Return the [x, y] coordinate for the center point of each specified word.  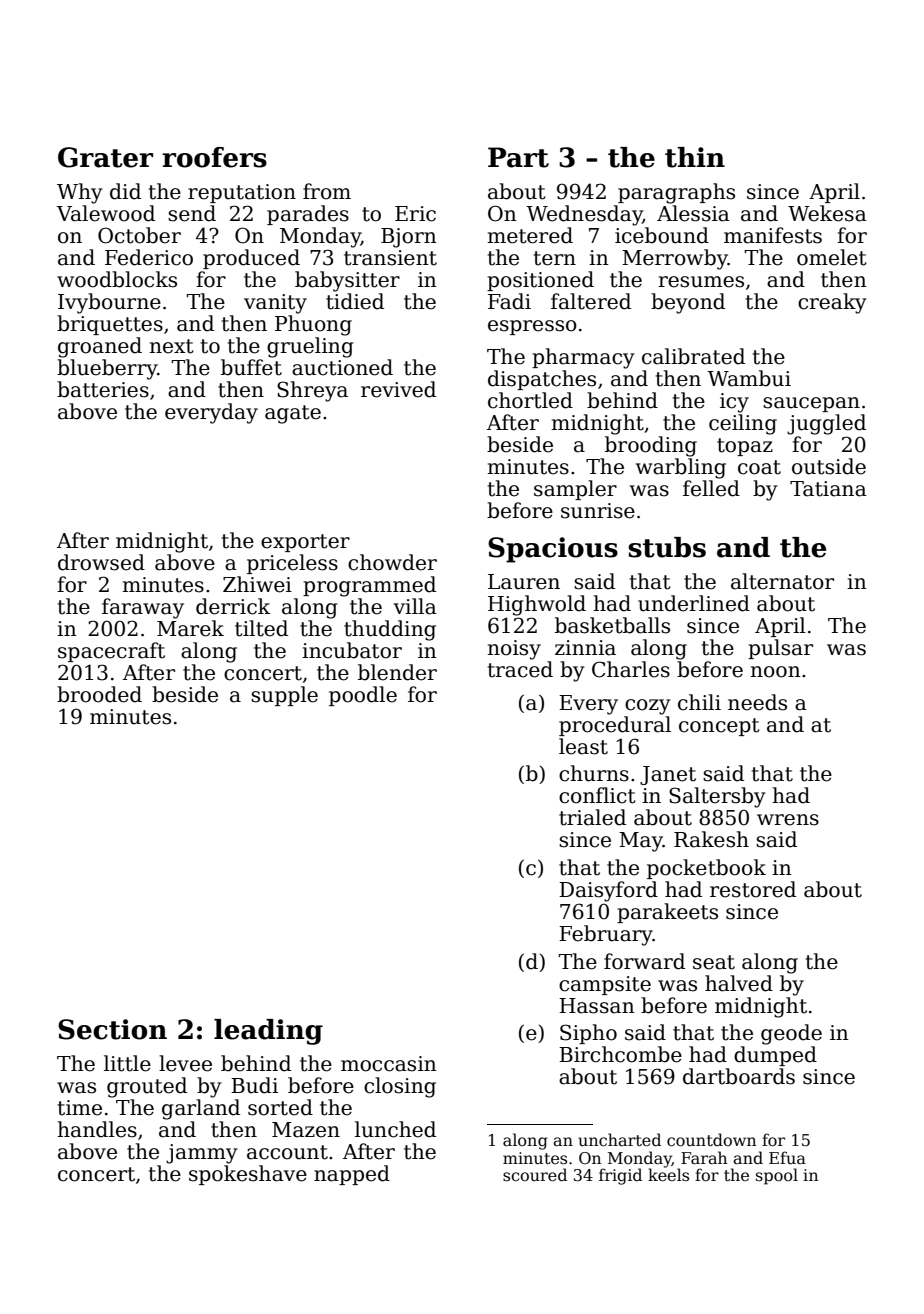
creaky [832, 303]
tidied [355, 301]
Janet [668, 775]
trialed [592, 817]
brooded [99, 694]
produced [251, 259]
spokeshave [248, 1175]
